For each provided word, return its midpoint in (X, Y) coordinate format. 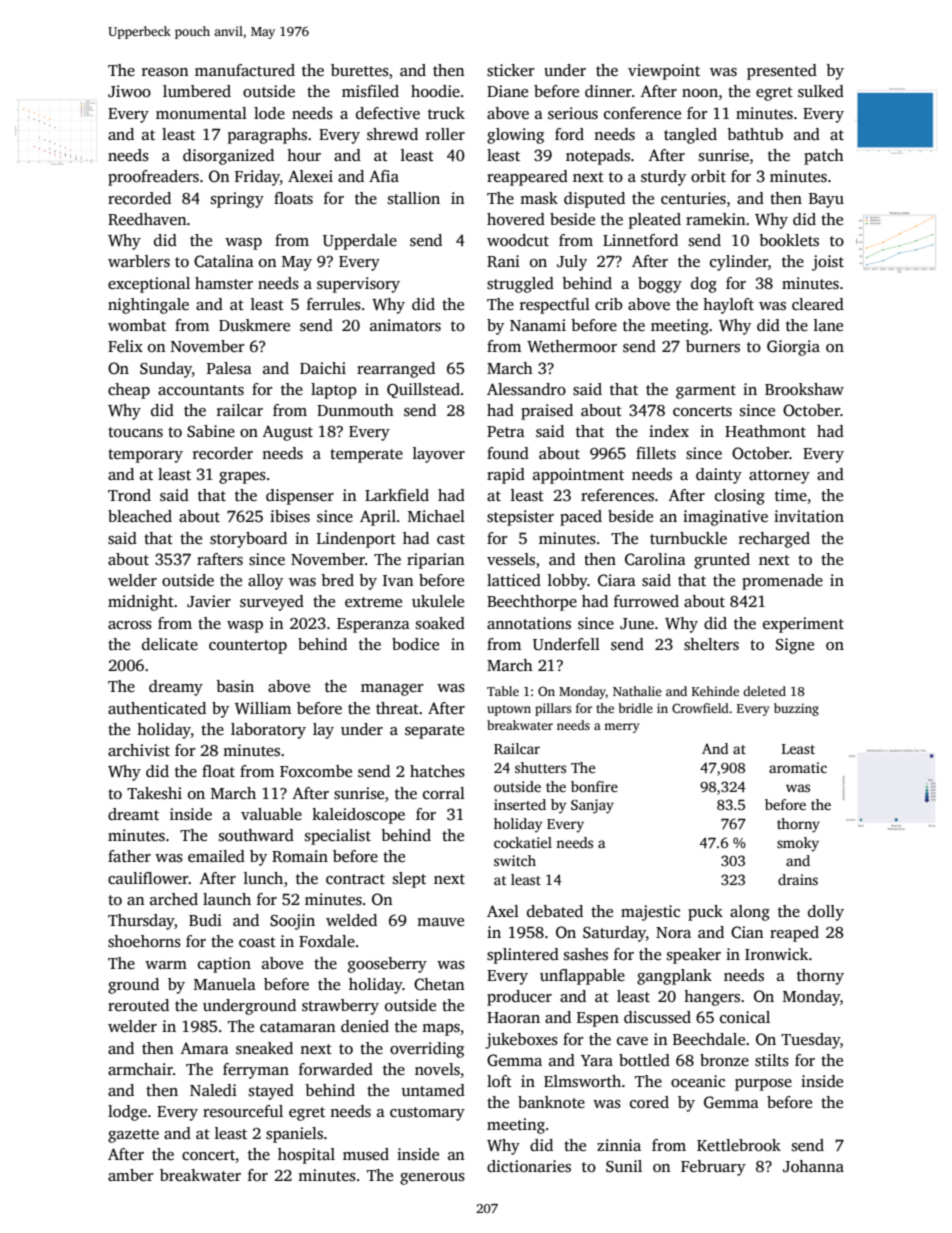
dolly (826, 913)
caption (224, 965)
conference (642, 113)
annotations (529, 623)
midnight (141, 603)
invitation (809, 516)
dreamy (176, 688)
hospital (306, 1156)
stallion (414, 198)
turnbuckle (688, 538)
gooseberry (387, 965)
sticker (511, 70)
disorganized (228, 157)
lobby (568, 582)
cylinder (739, 263)
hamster (224, 283)
